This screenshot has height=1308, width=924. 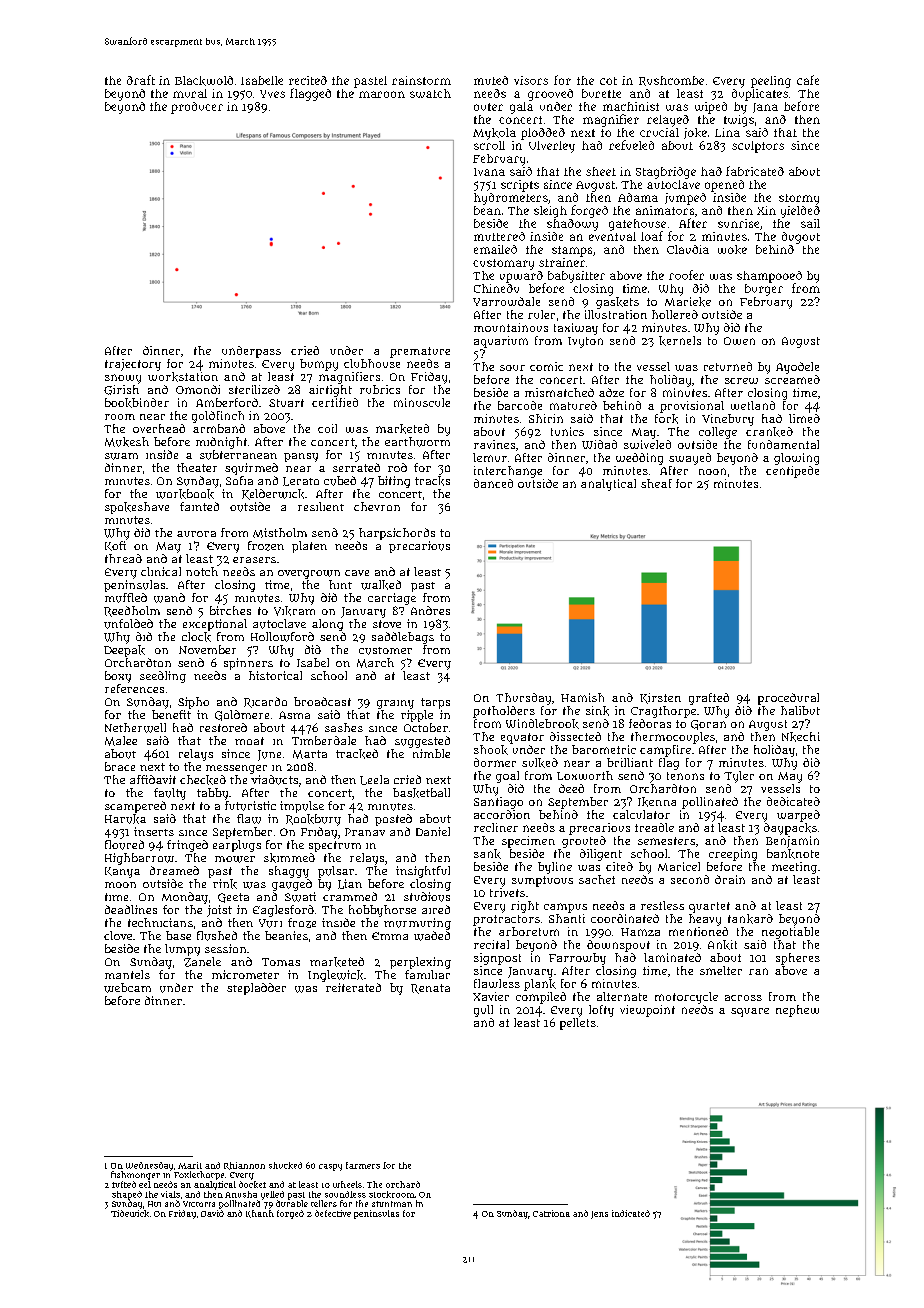 I want to click on Rushcombe, so click(x=671, y=81).
